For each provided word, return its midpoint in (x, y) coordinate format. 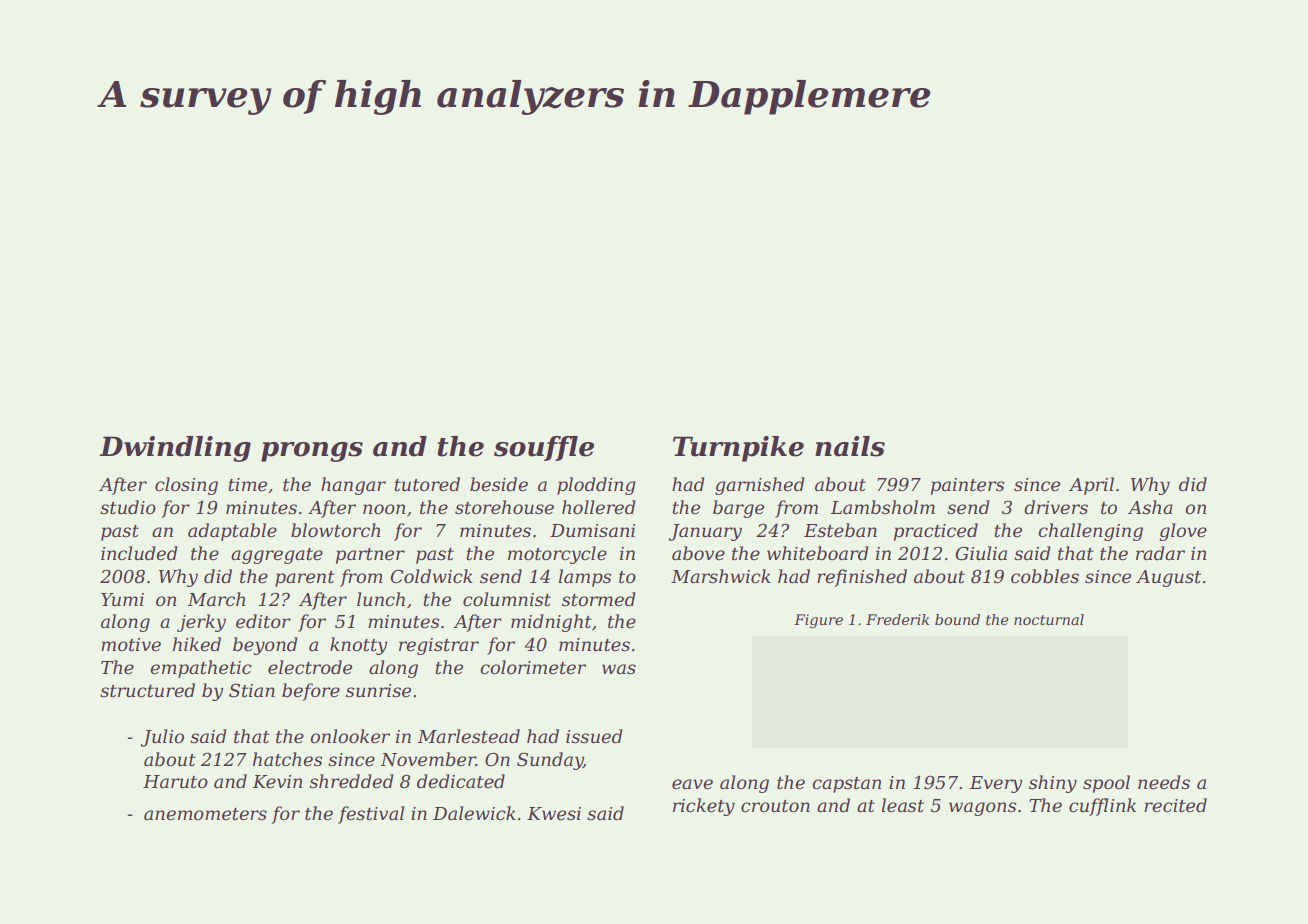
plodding (596, 486)
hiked (197, 644)
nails (850, 446)
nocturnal (1049, 619)
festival (371, 815)
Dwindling (175, 449)
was (619, 669)
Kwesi (554, 814)
